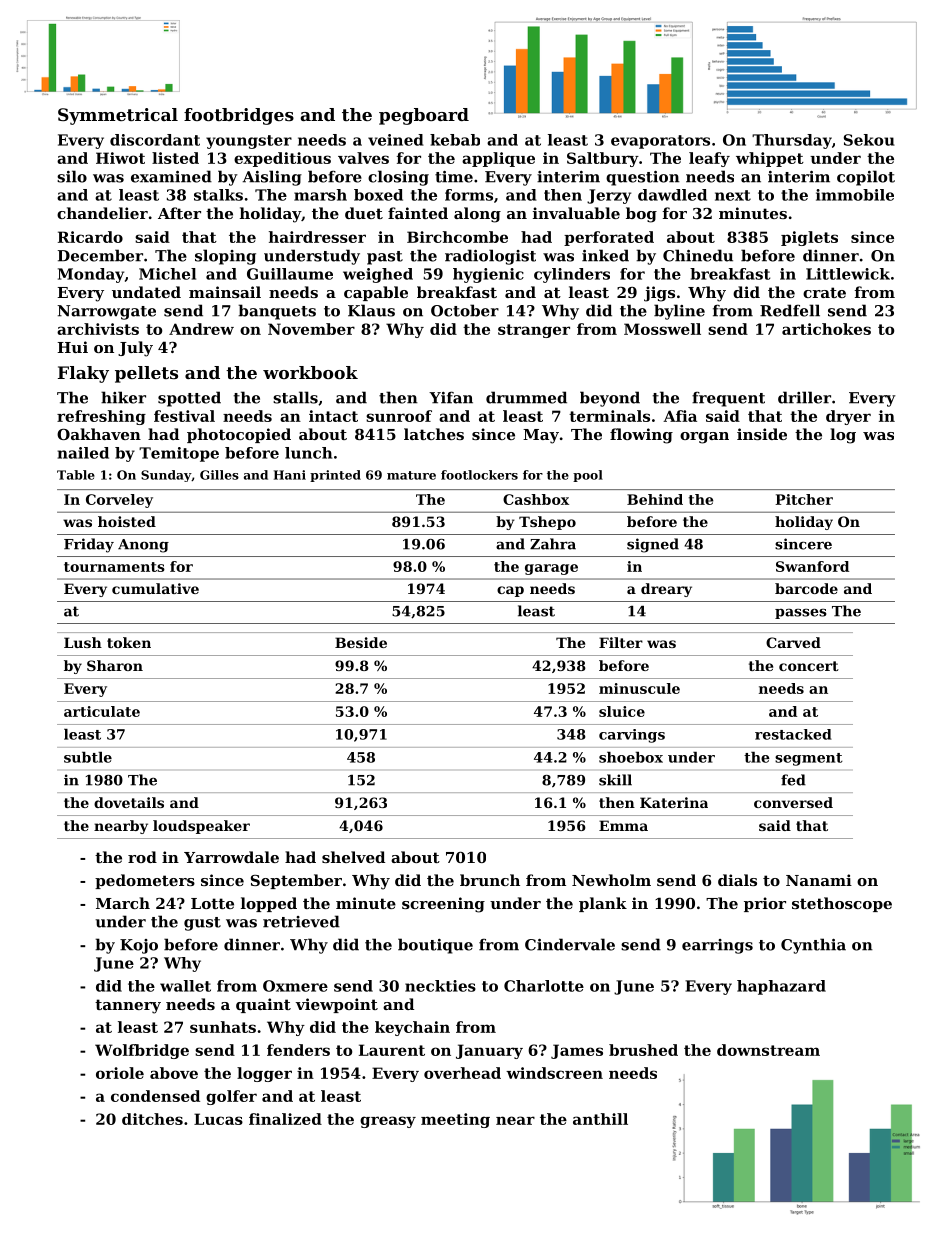  I want to click on signed, so click(653, 545).
